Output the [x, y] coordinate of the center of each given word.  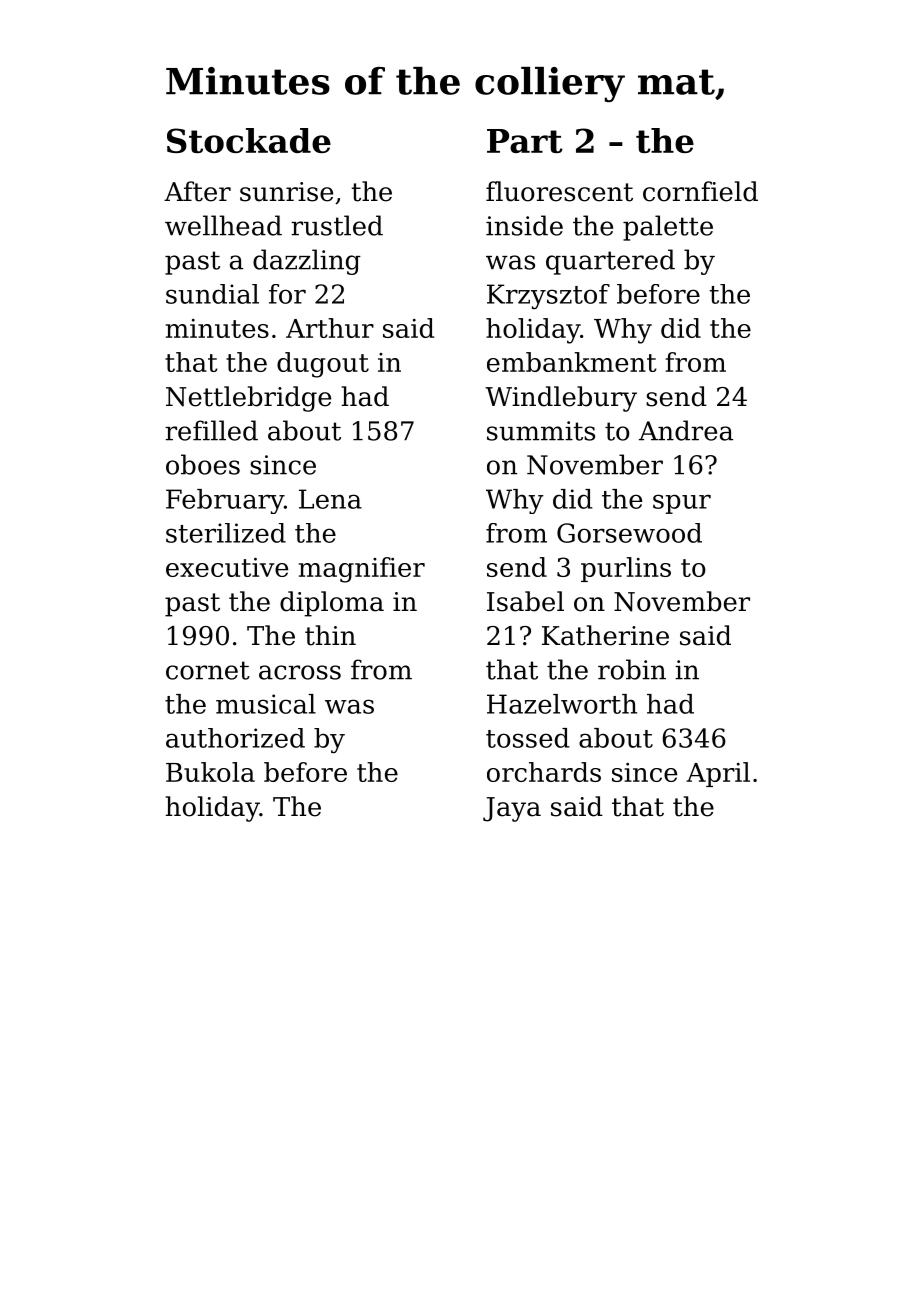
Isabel [525, 601]
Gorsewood [629, 533]
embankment [572, 362]
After [197, 191]
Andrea [686, 430]
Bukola [210, 772]
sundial [212, 294]
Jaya [512, 809]
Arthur [330, 328]
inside [524, 225]
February [225, 501]
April [718, 774]
